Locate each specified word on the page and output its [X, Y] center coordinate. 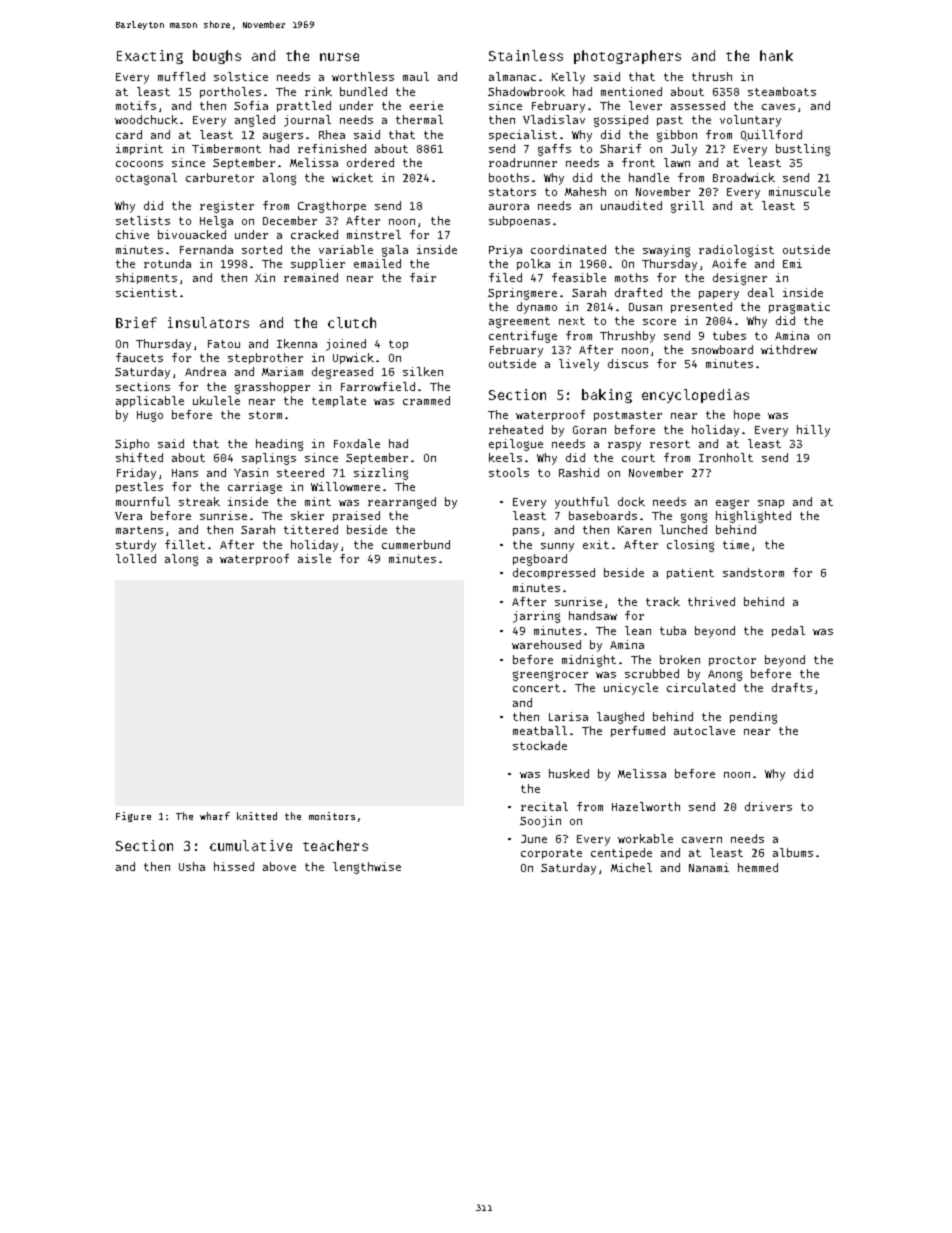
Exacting [150, 57]
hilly [813, 431]
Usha [192, 866]
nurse [339, 57]
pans [526, 532]
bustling [803, 150]
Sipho [132, 444]
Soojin [540, 822]
